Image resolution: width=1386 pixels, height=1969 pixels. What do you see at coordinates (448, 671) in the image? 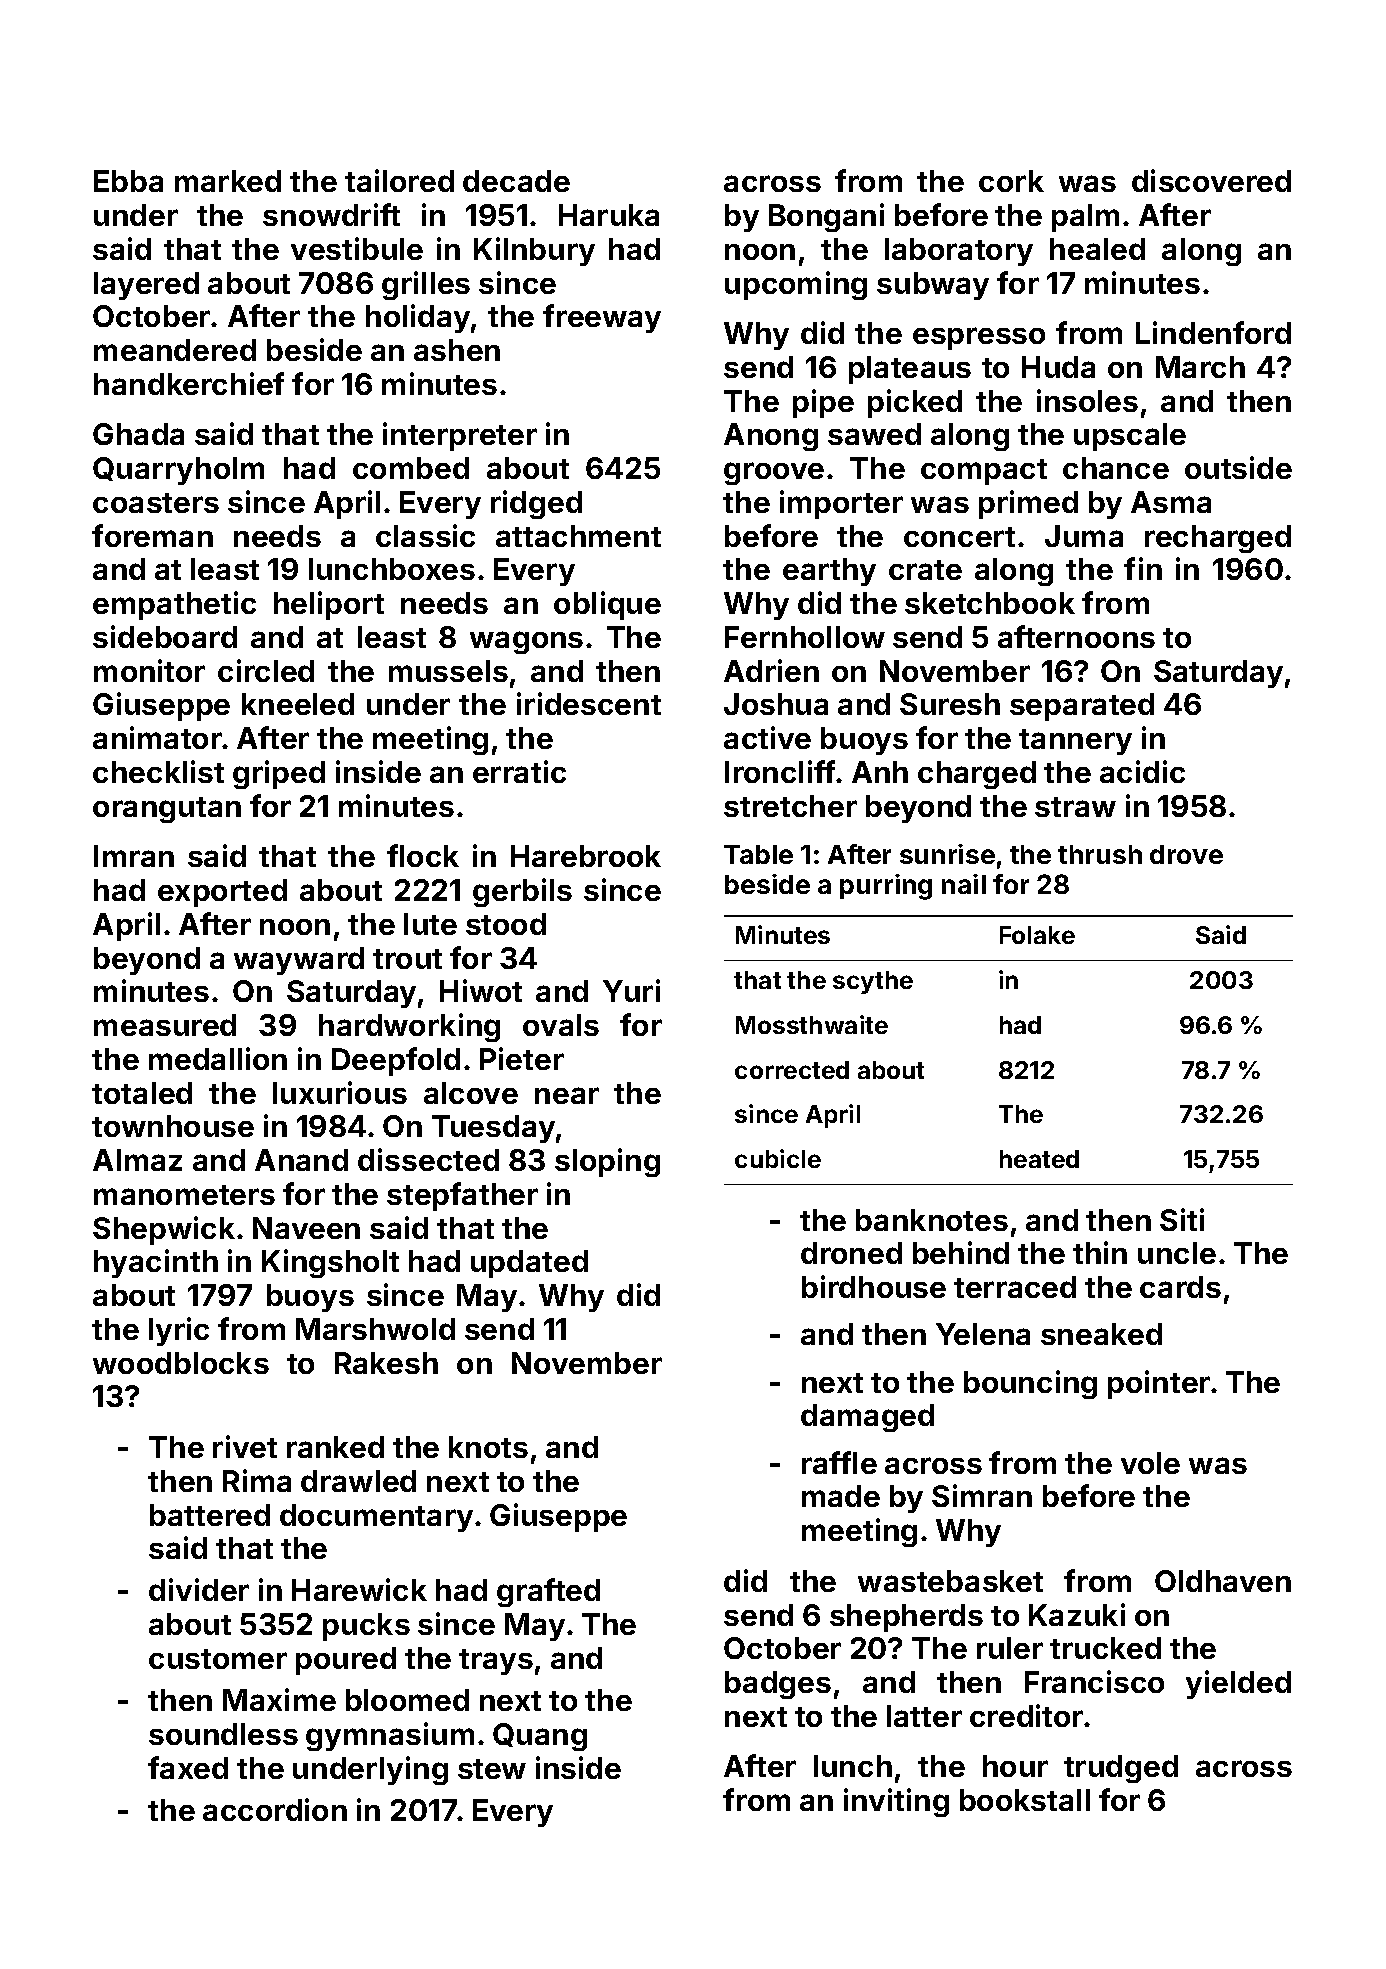
I see `mussels` at bounding box center [448, 671].
